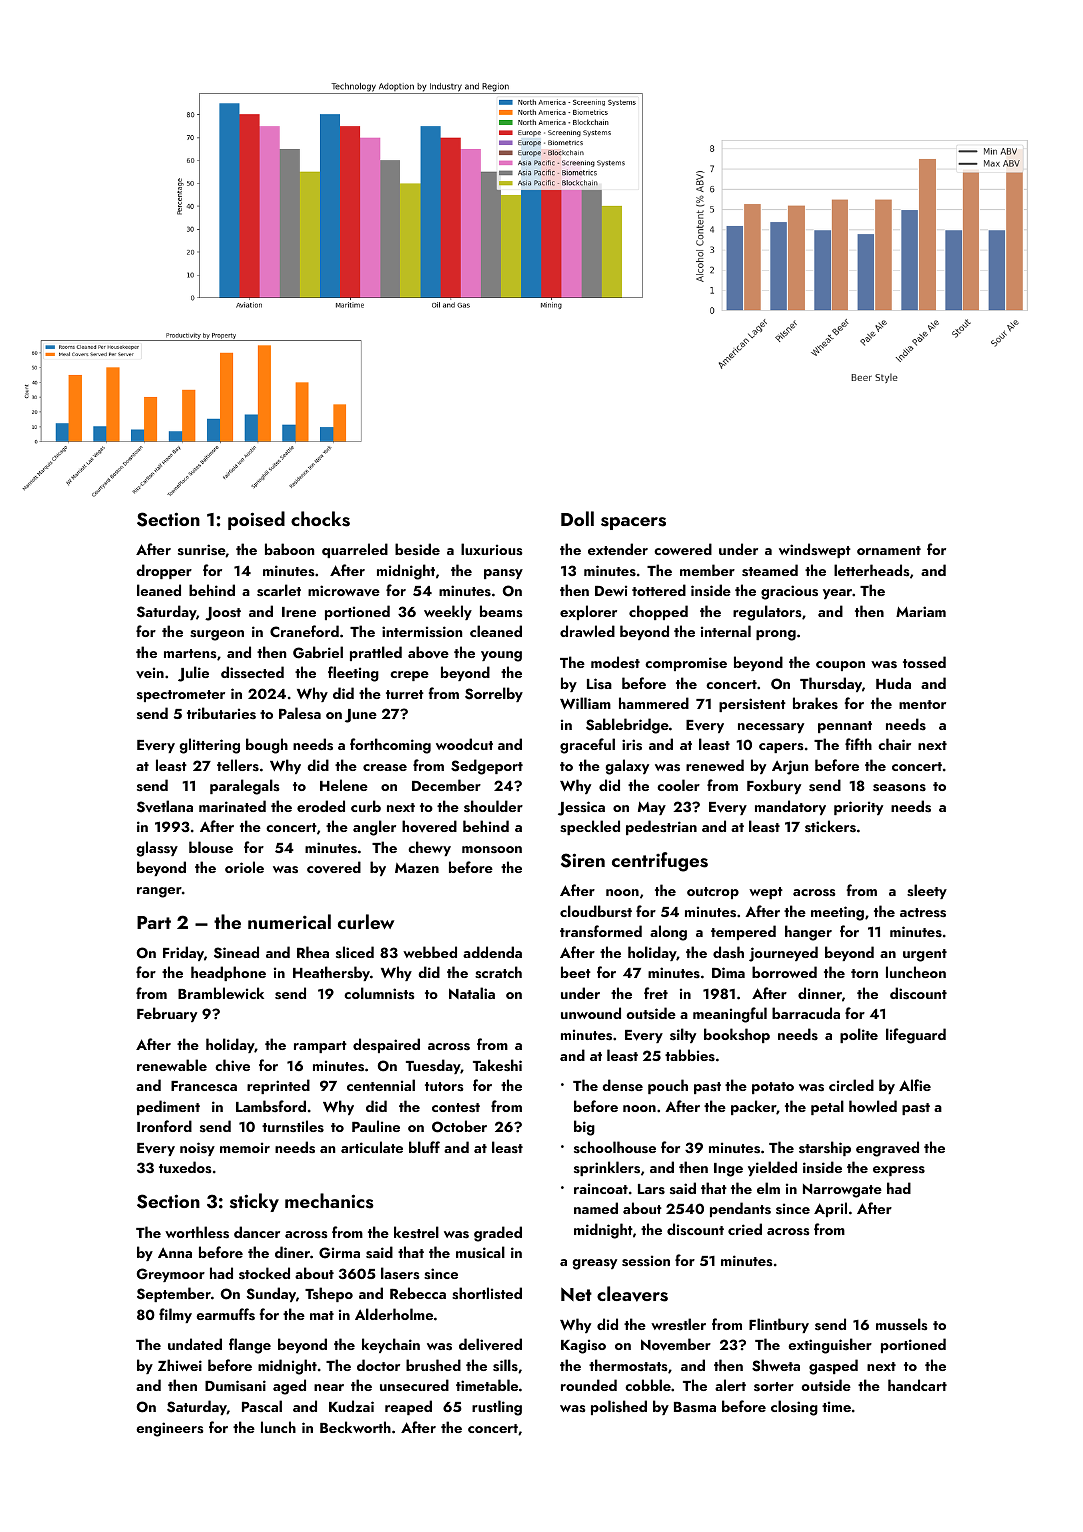 This screenshot has height=1532, width=1083. Describe the element at coordinates (180, 1365) in the screenshot. I see `Zhiwei` at that location.
